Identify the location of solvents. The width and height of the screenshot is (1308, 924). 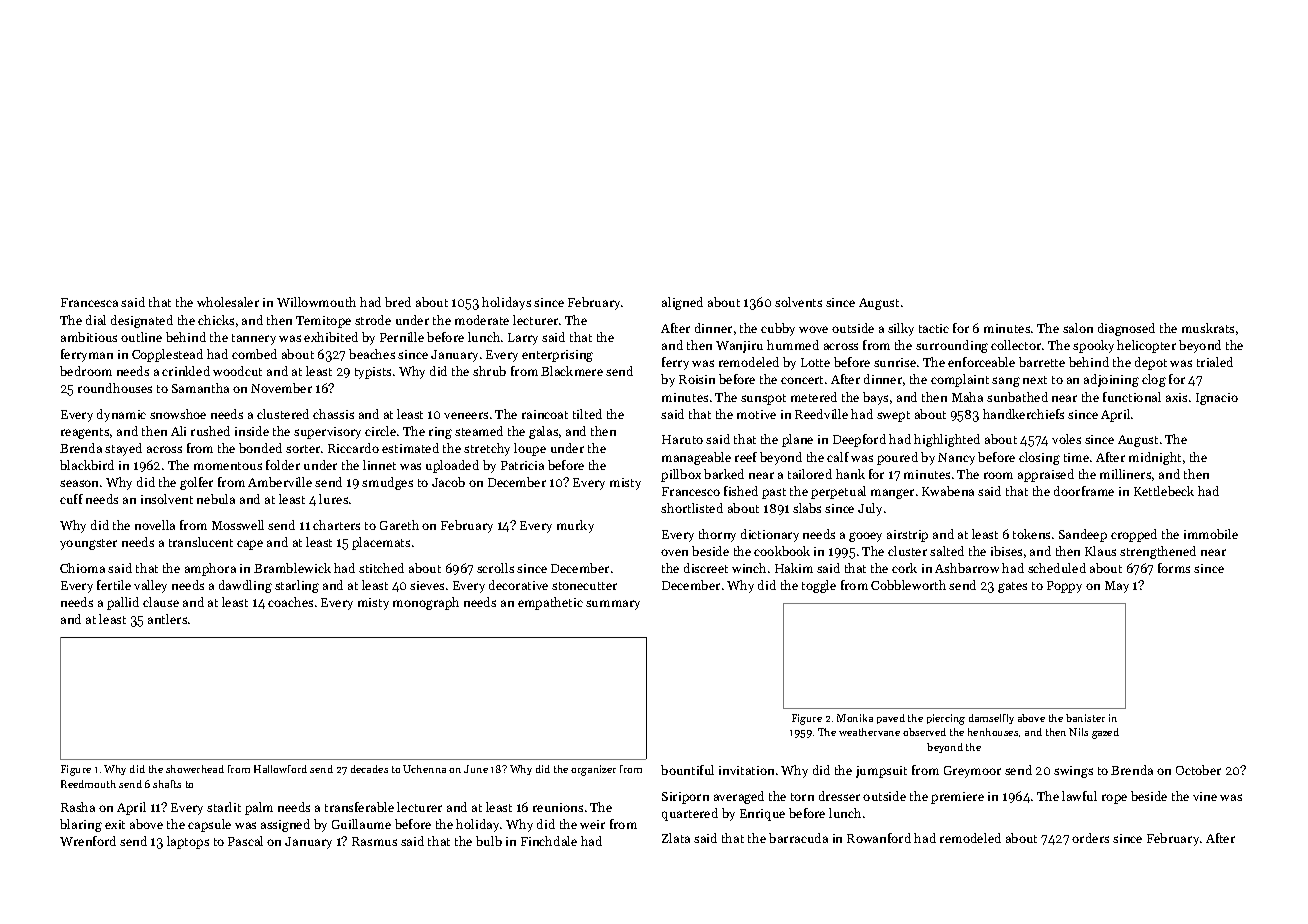
(798, 302).
